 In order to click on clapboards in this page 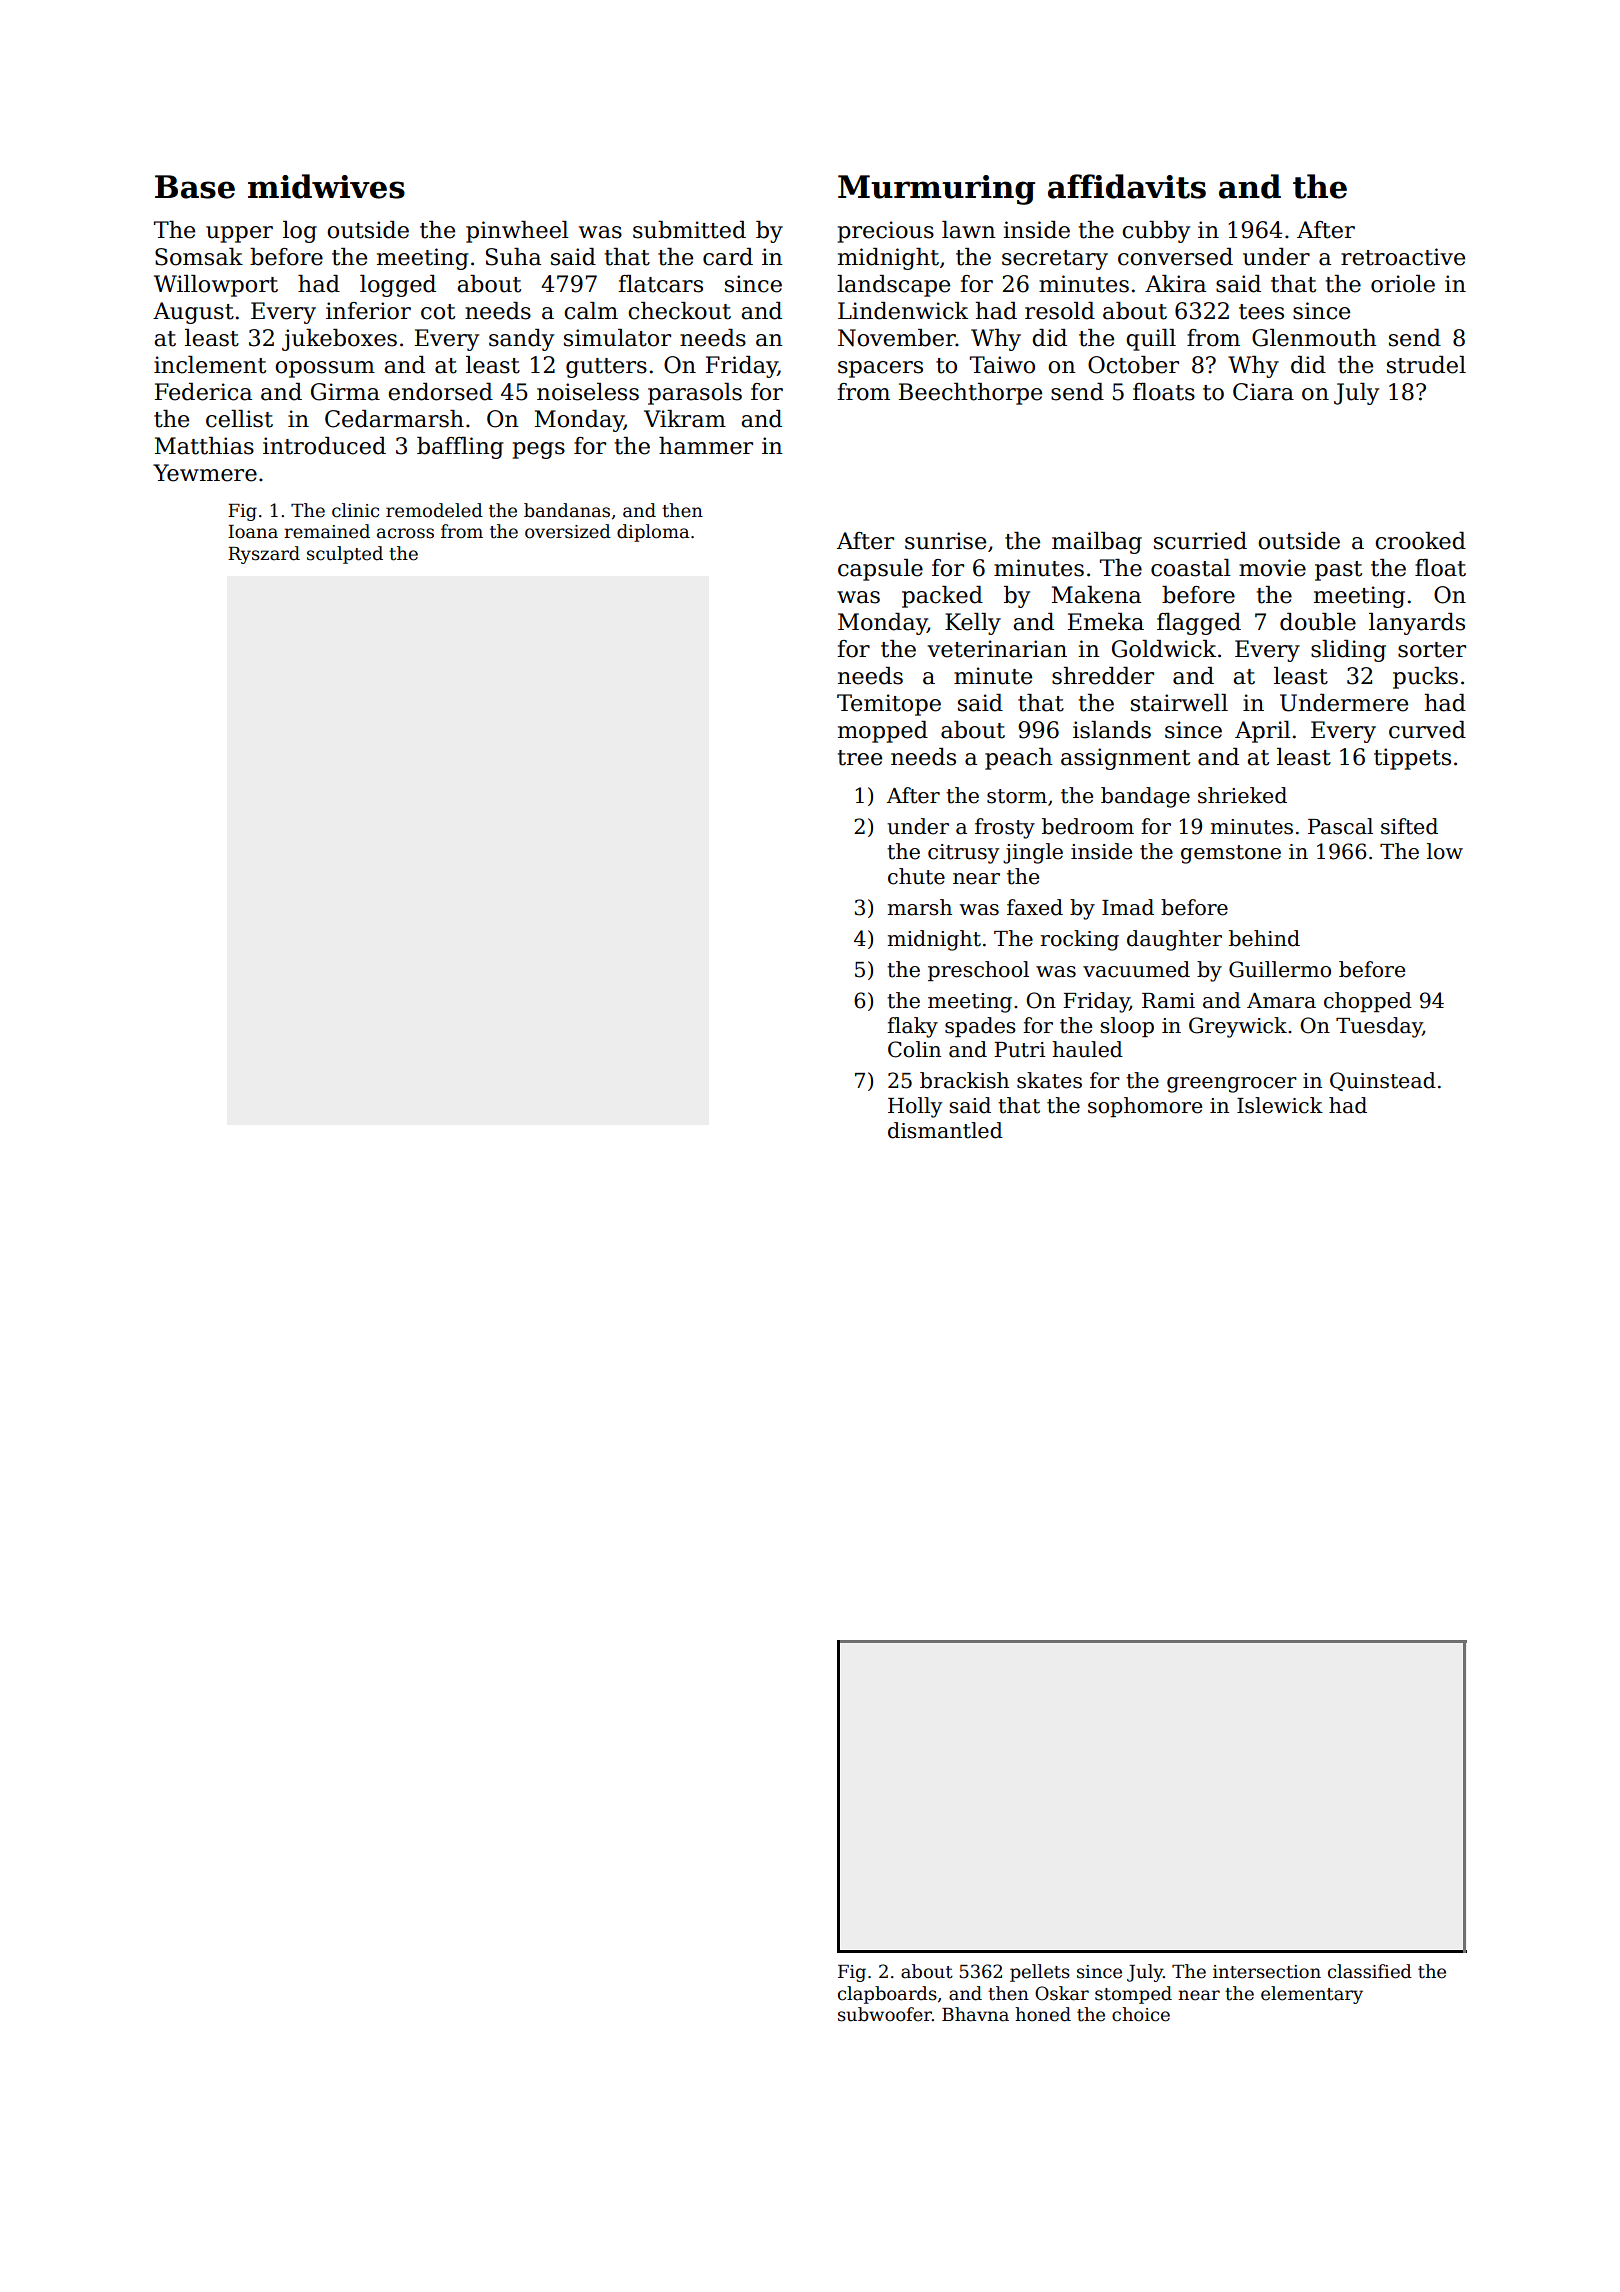, I will do `click(887, 1995)`.
